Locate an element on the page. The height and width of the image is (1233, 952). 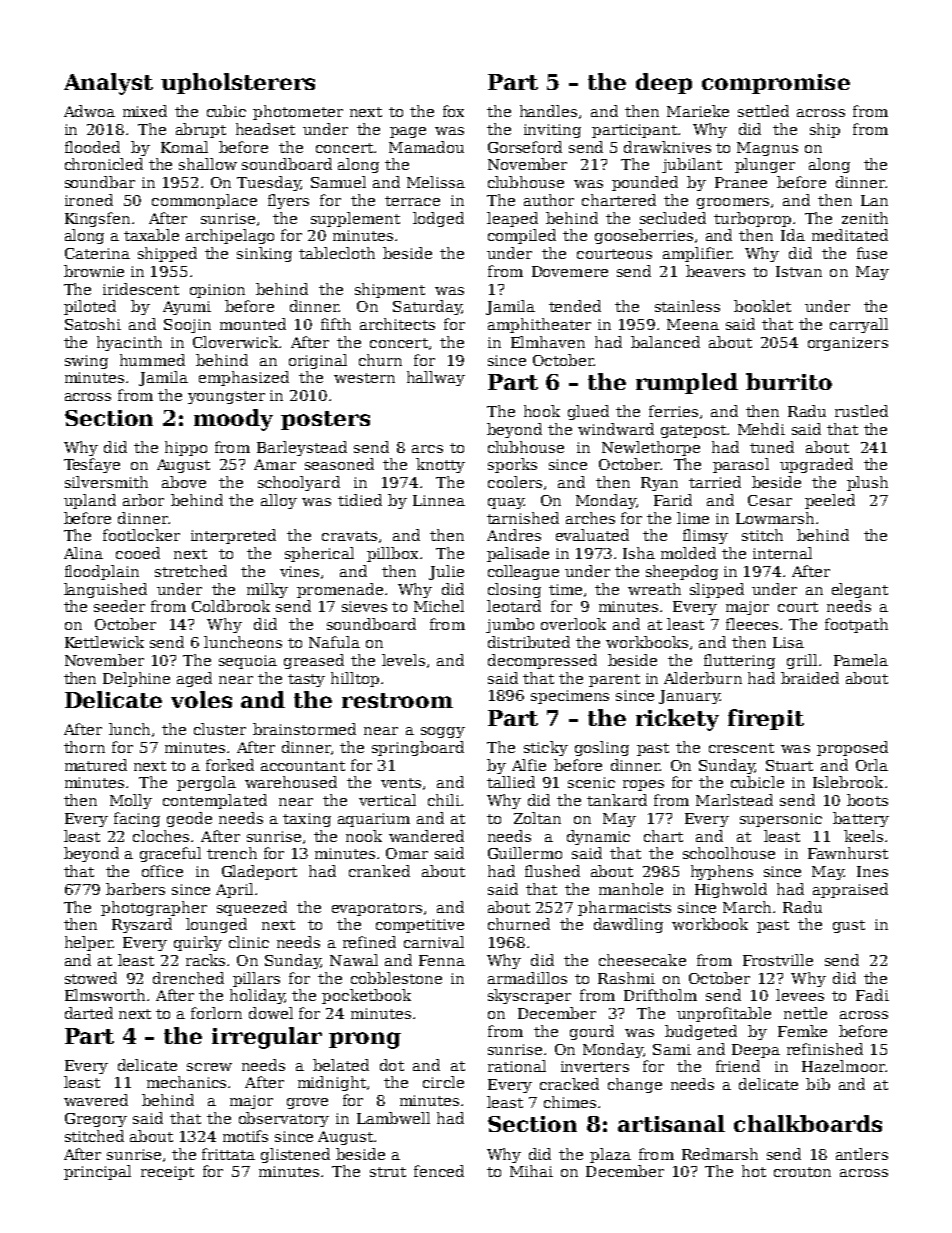
abrupt is located at coordinates (201, 130).
